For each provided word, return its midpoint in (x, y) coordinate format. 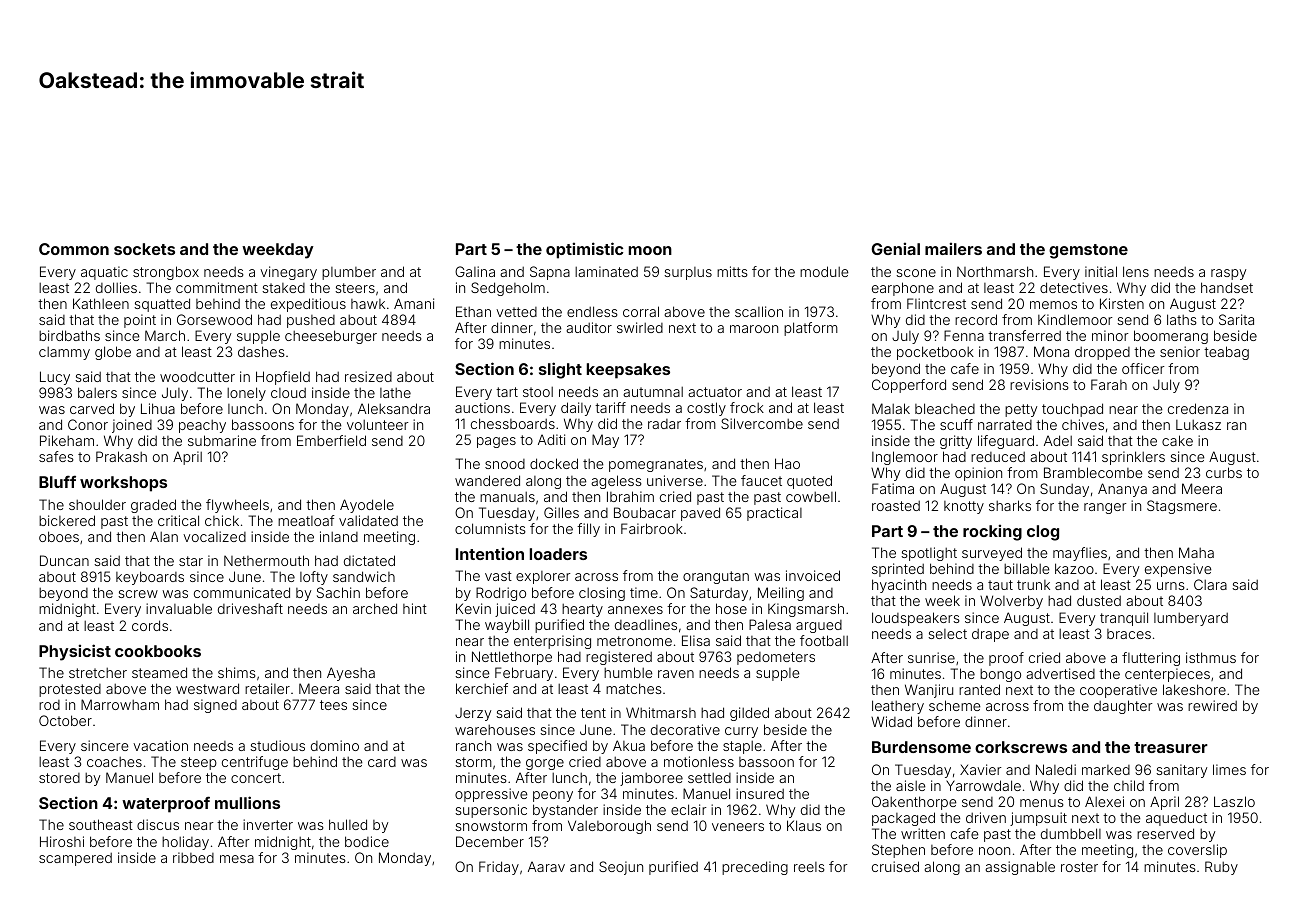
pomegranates (656, 465)
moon (650, 250)
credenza (1198, 408)
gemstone (1088, 251)
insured (760, 793)
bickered (67, 520)
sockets (144, 249)
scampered (75, 859)
